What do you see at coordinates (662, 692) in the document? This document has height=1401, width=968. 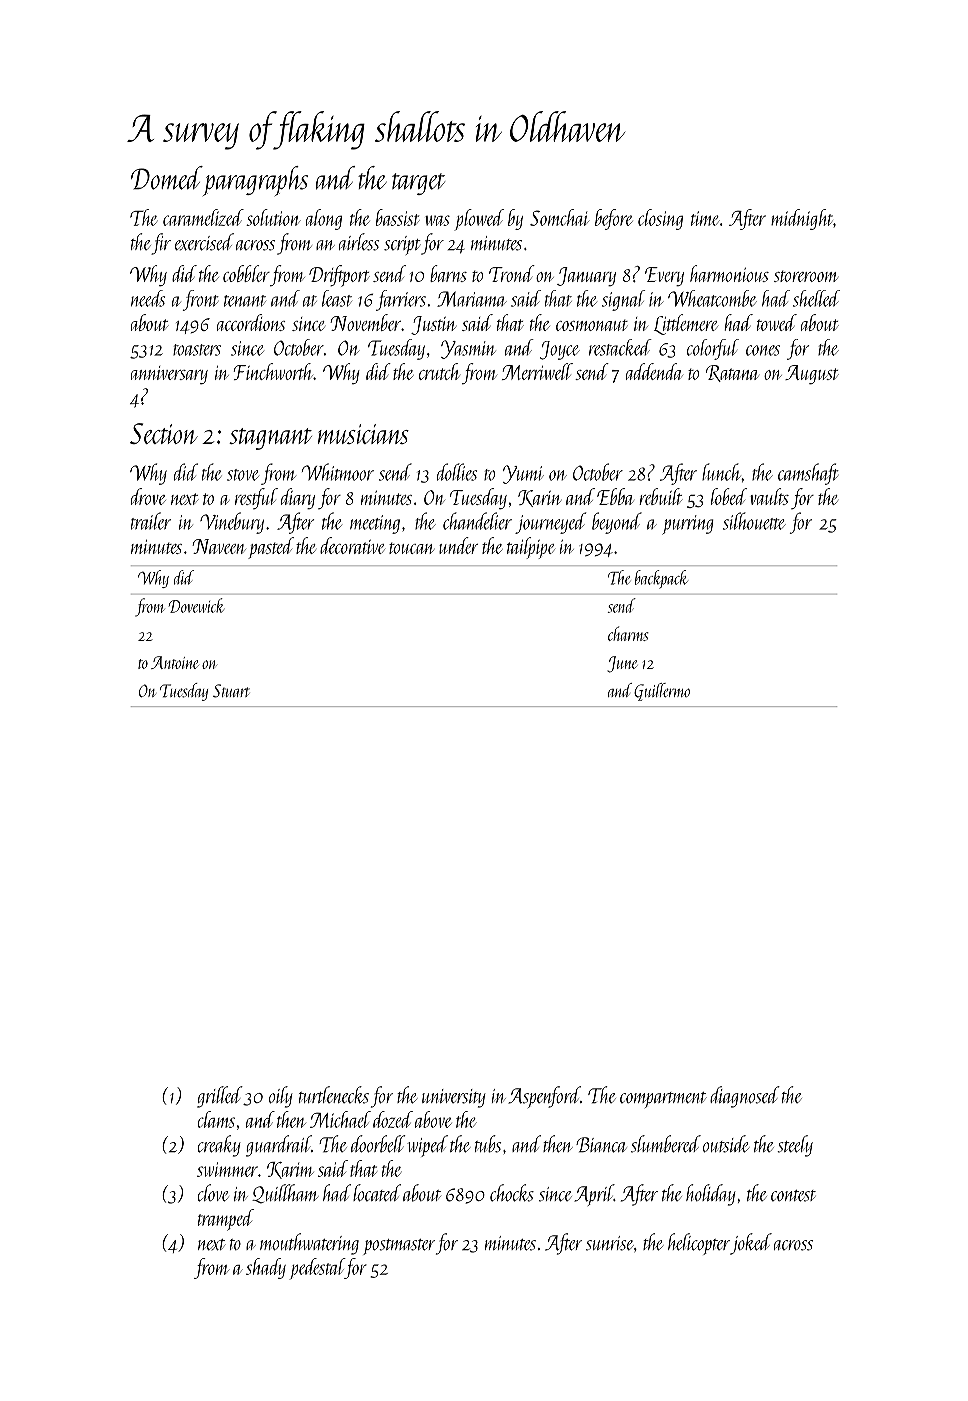 I see `Guillermo` at bounding box center [662, 692].
